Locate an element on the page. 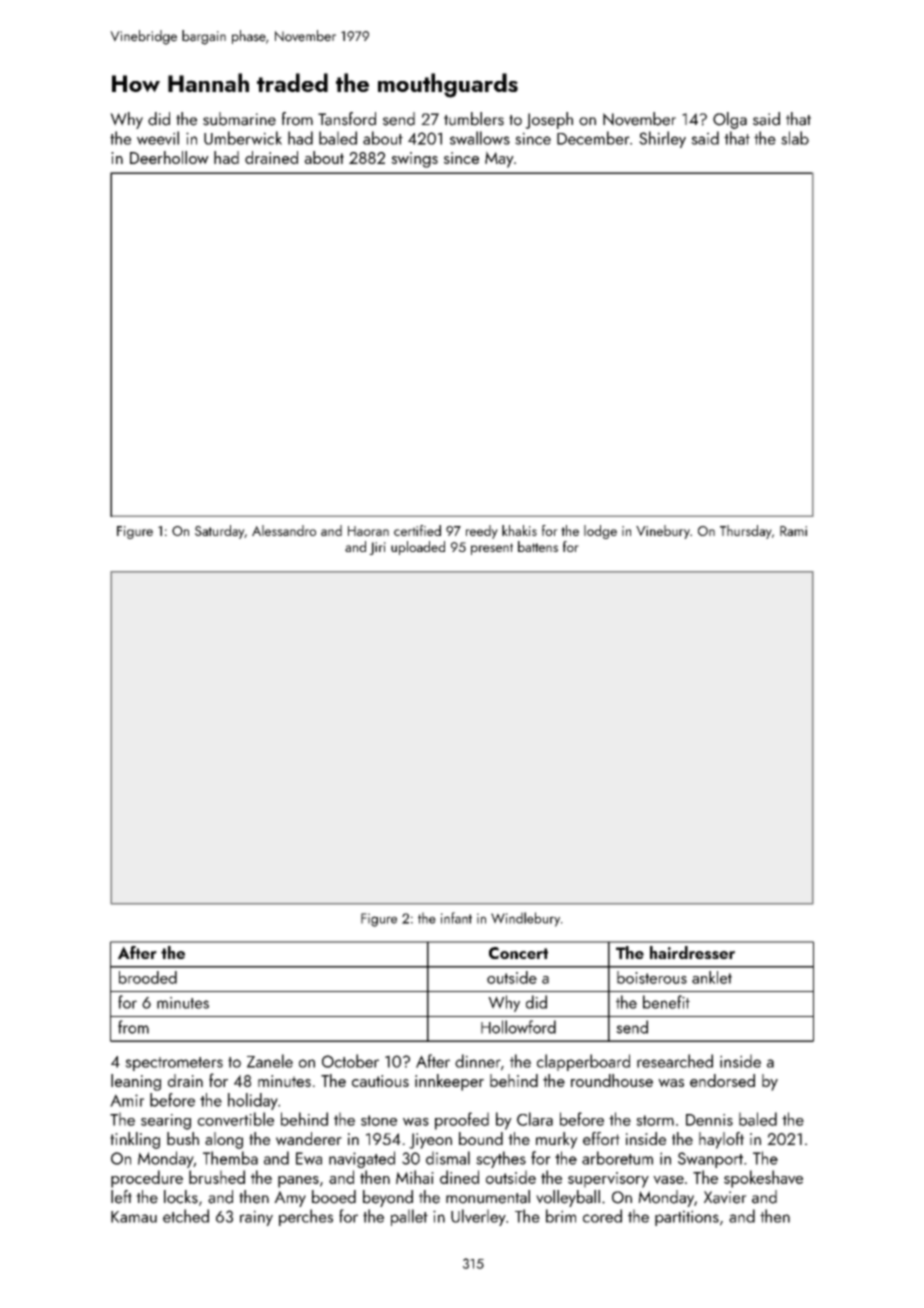  reedy is located at coordinates (482, 532).
